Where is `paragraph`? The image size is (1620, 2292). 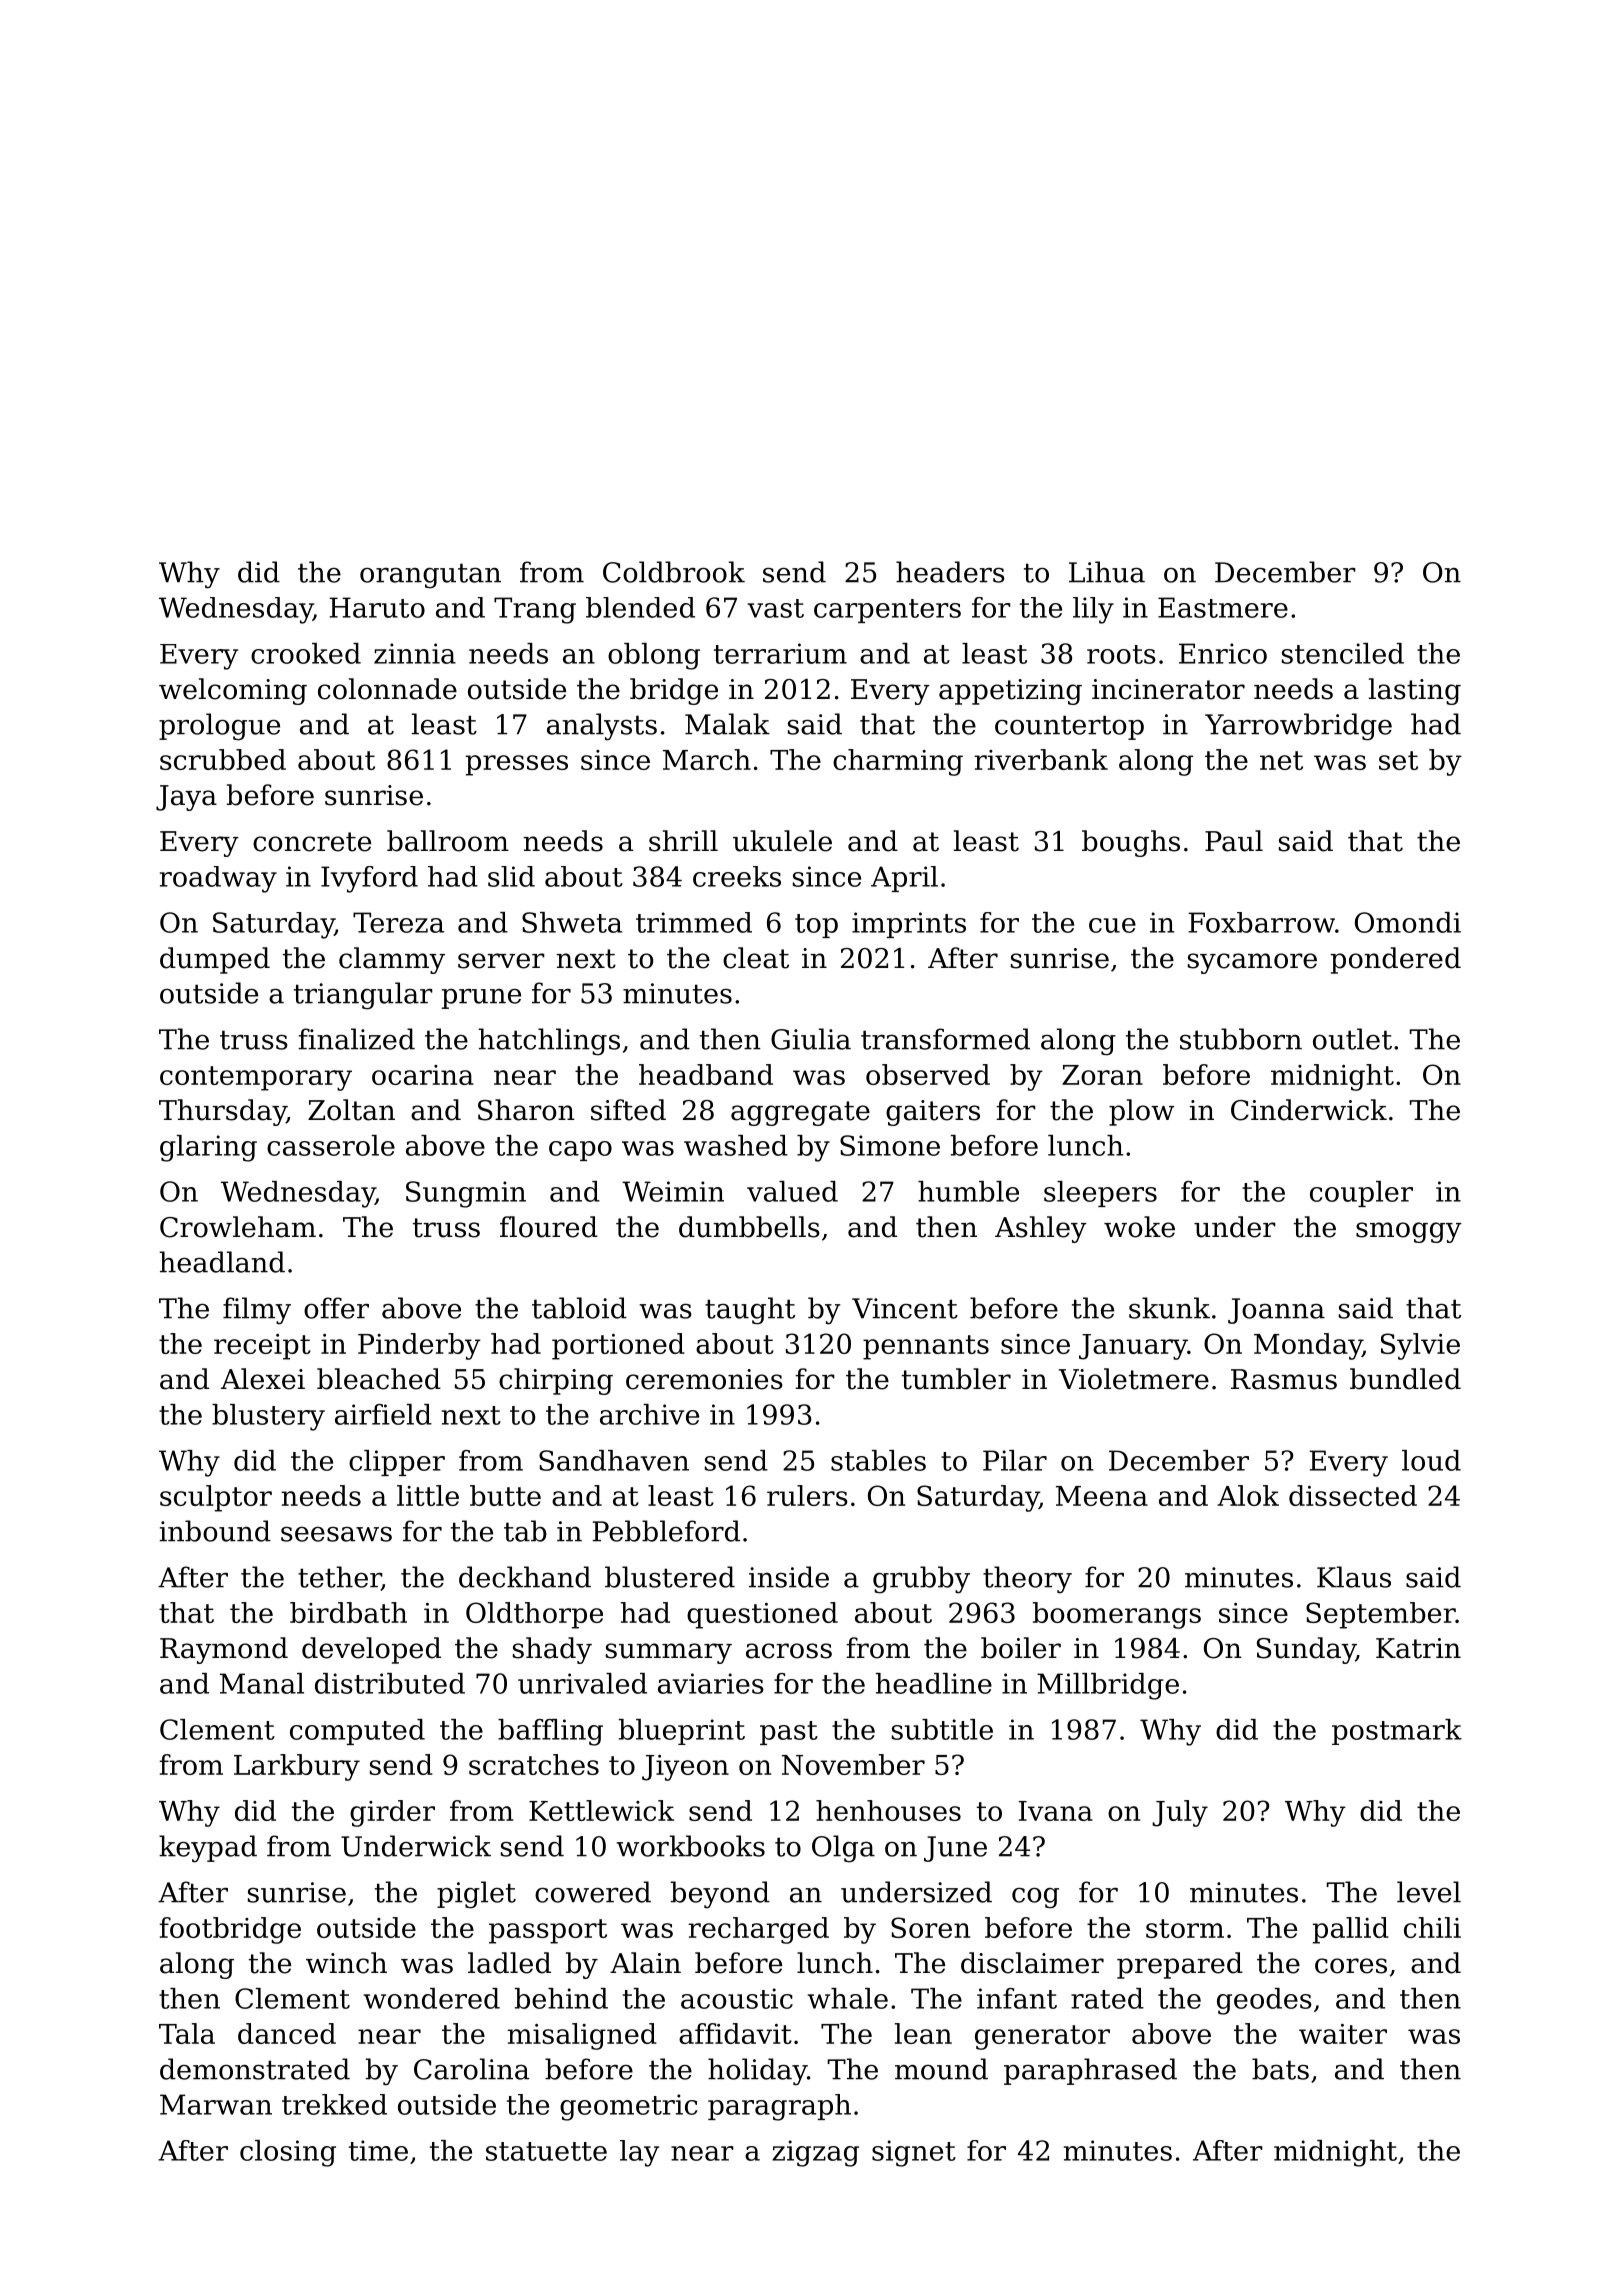 paragraph is located at coordinates (779, 2107).
